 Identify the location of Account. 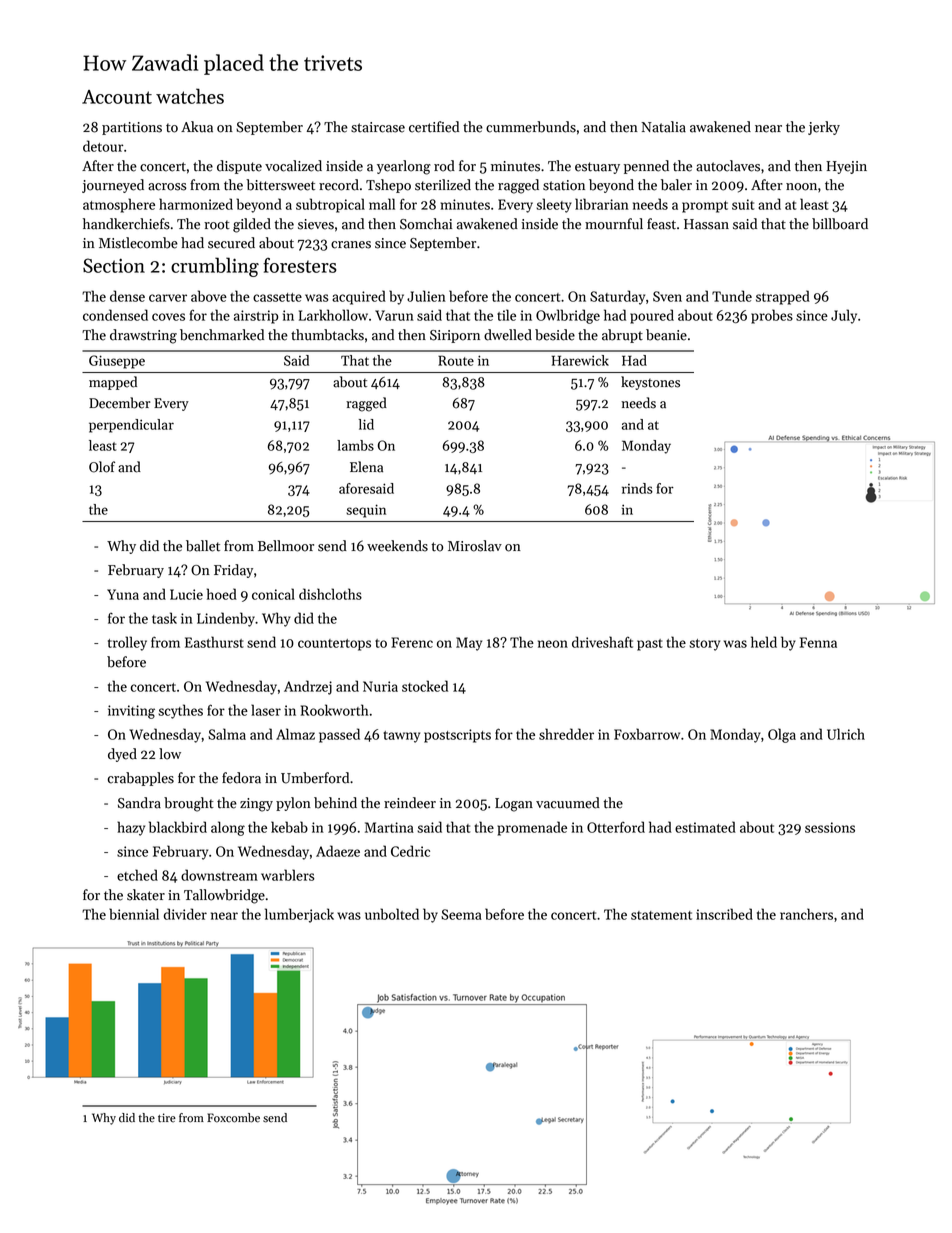
(117, 97).
